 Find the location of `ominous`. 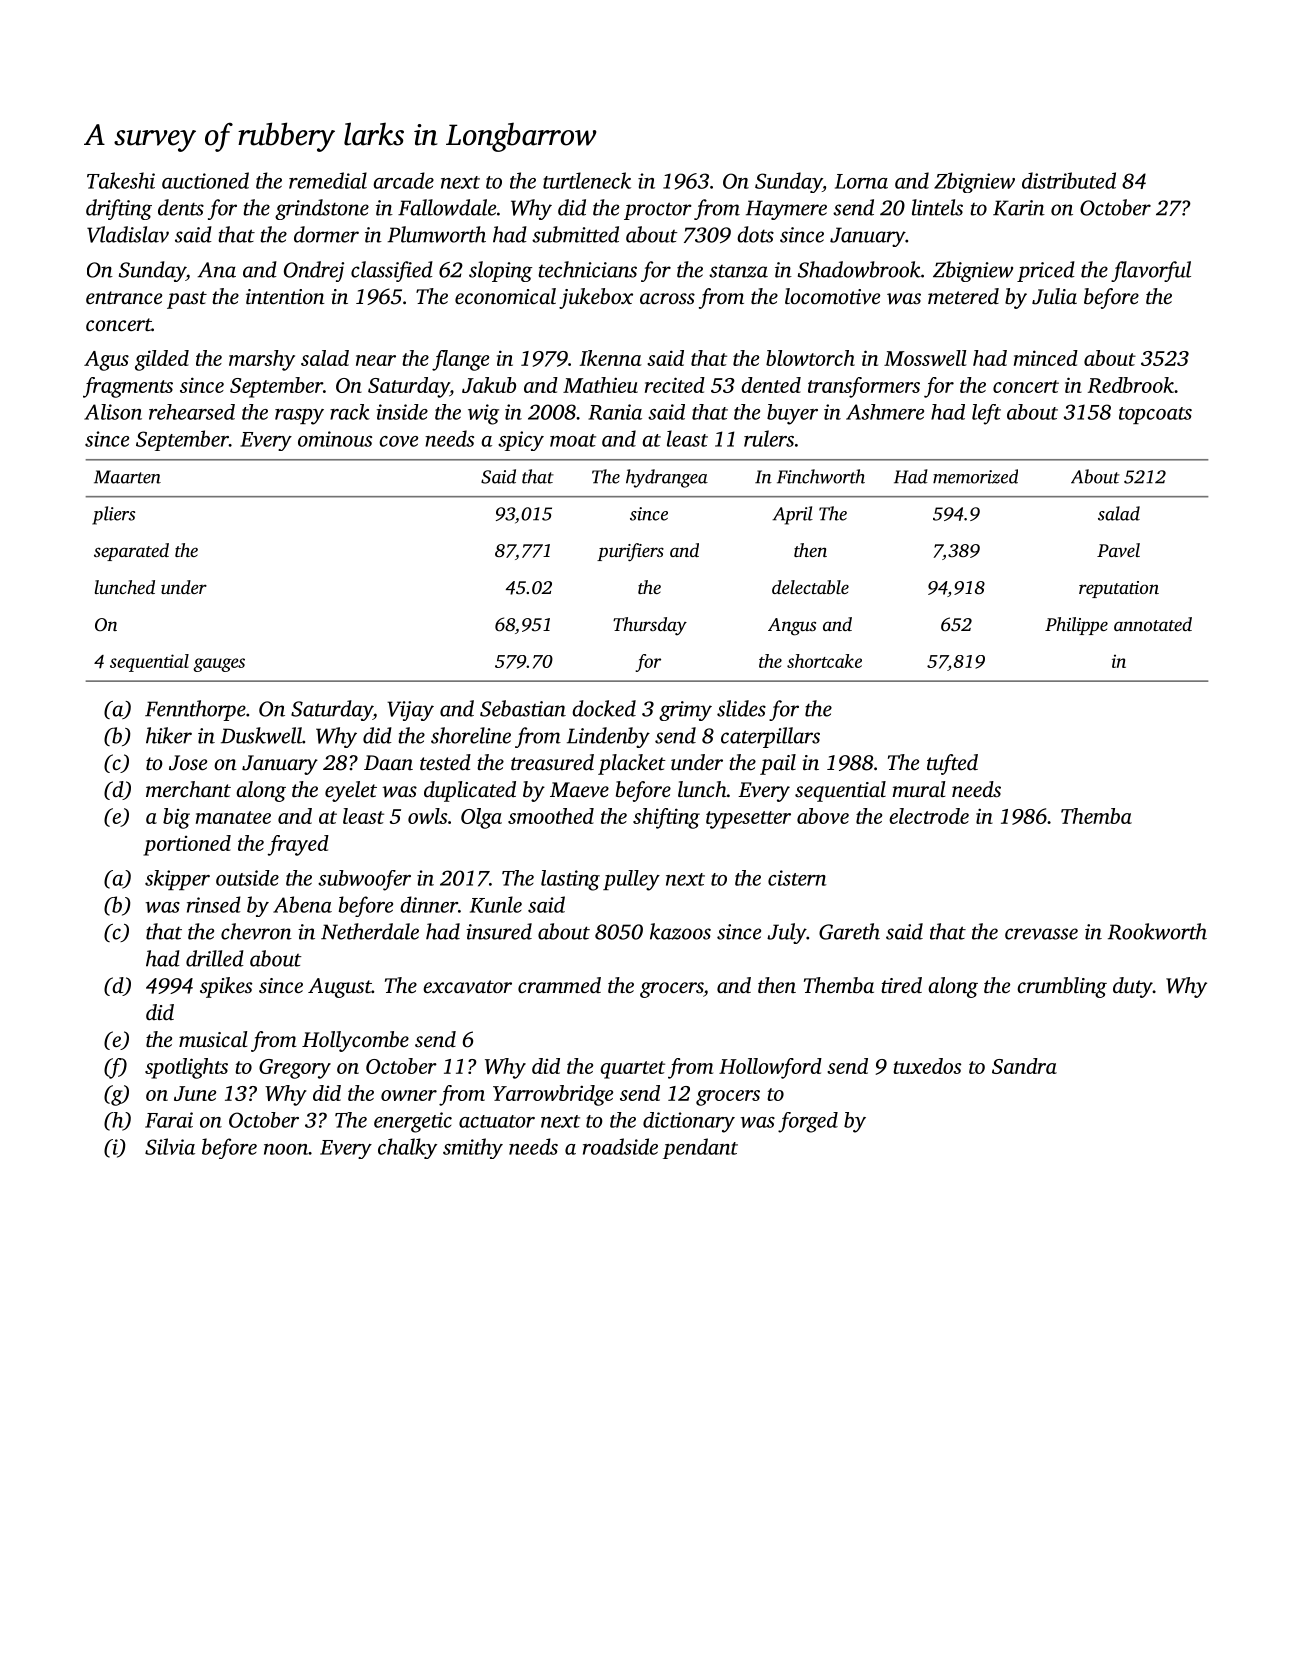

ominous is located at coordinates (335, 439).
